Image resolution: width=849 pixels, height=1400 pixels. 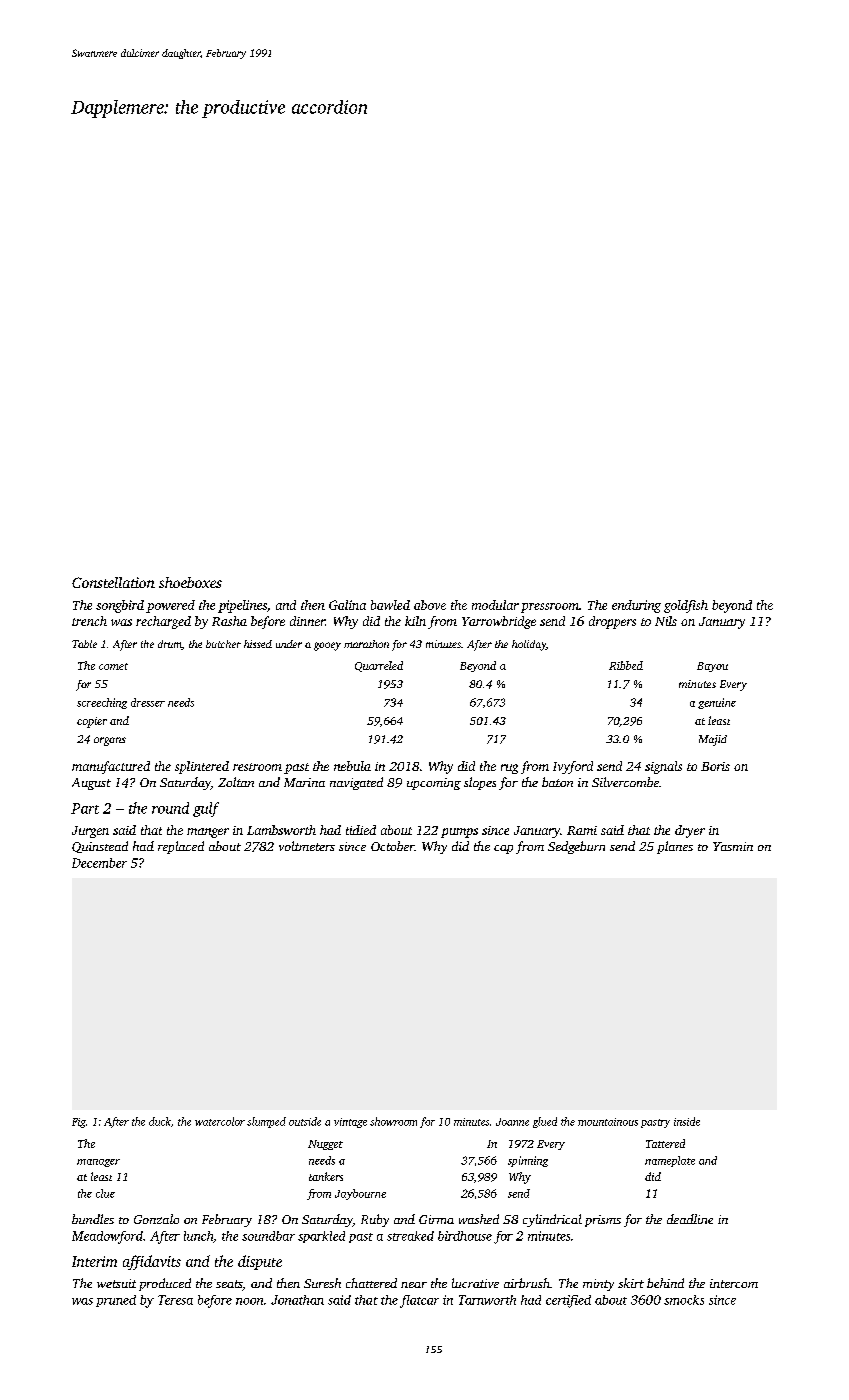 What do you see at coordinates (84, 644) in the screenshot?
I see `Table` at bounding box center [84, 644].
